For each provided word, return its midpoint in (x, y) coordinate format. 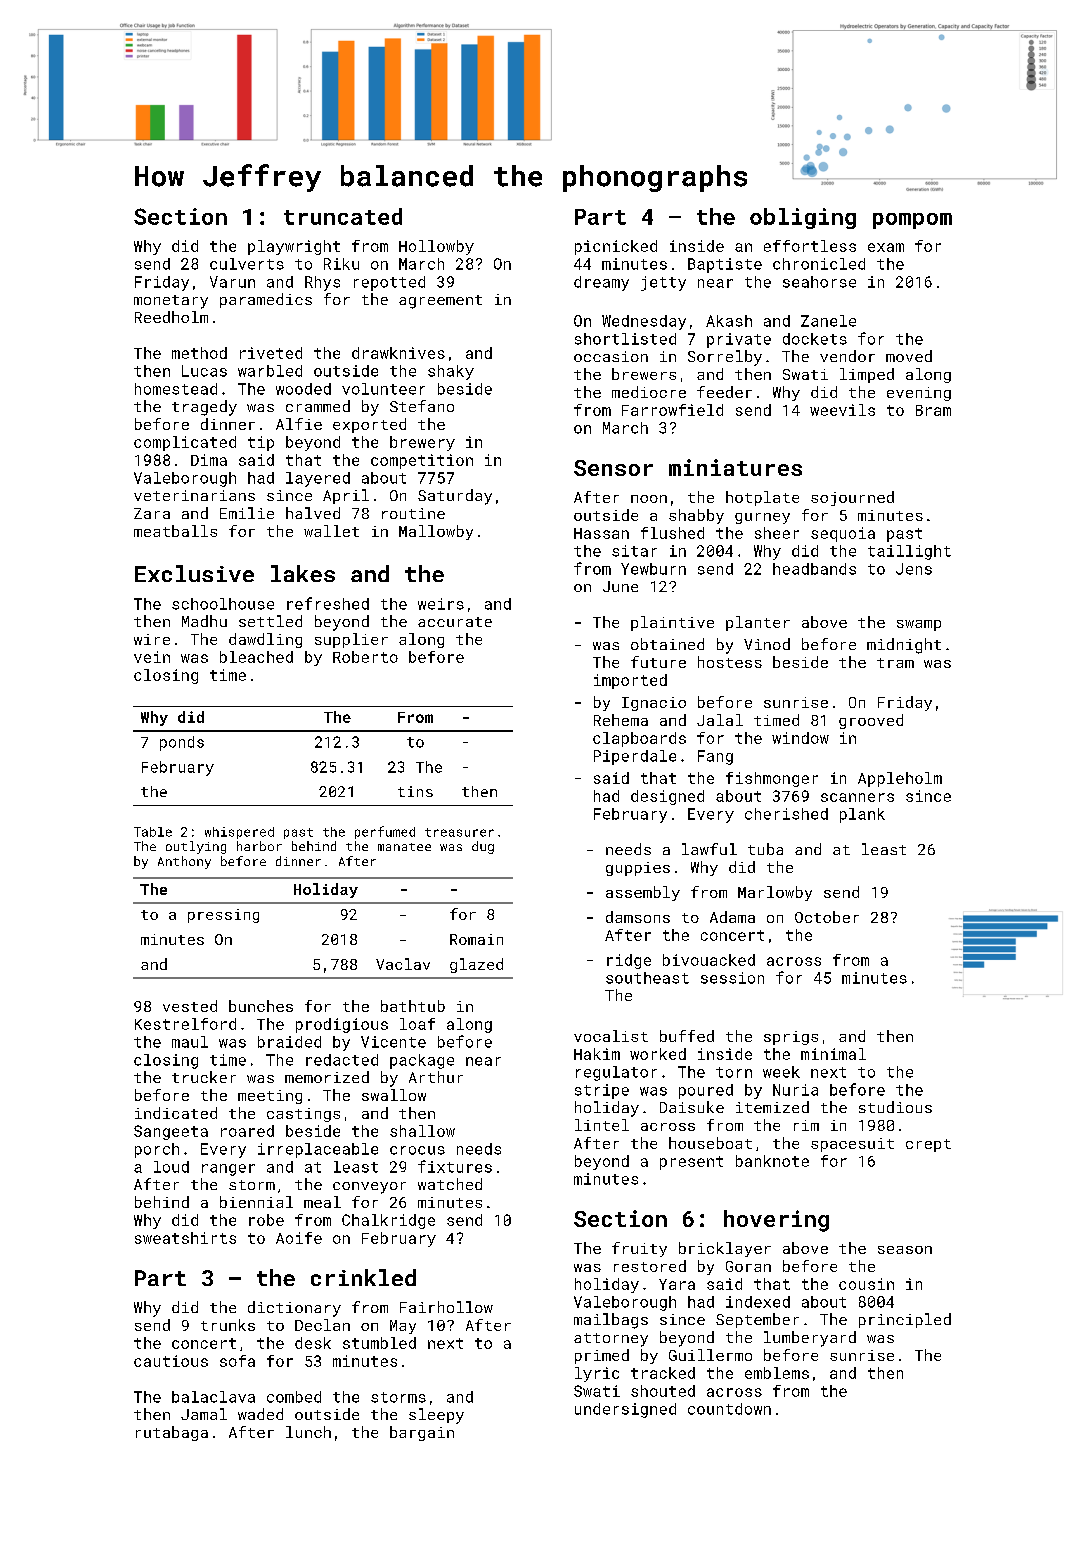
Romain (476, 939)
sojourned (852, 498)
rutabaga (172, 1433)
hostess (730, 662)
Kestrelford (185, 1024)
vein (152, 657)
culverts (247, 264)
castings (303, 1115)
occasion (611, 356)
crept (928, 1145)
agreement (440, 302)
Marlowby (775, 893)
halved (313, 513)
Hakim (597, 1054)
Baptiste (725, 265)
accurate (455, 622)
